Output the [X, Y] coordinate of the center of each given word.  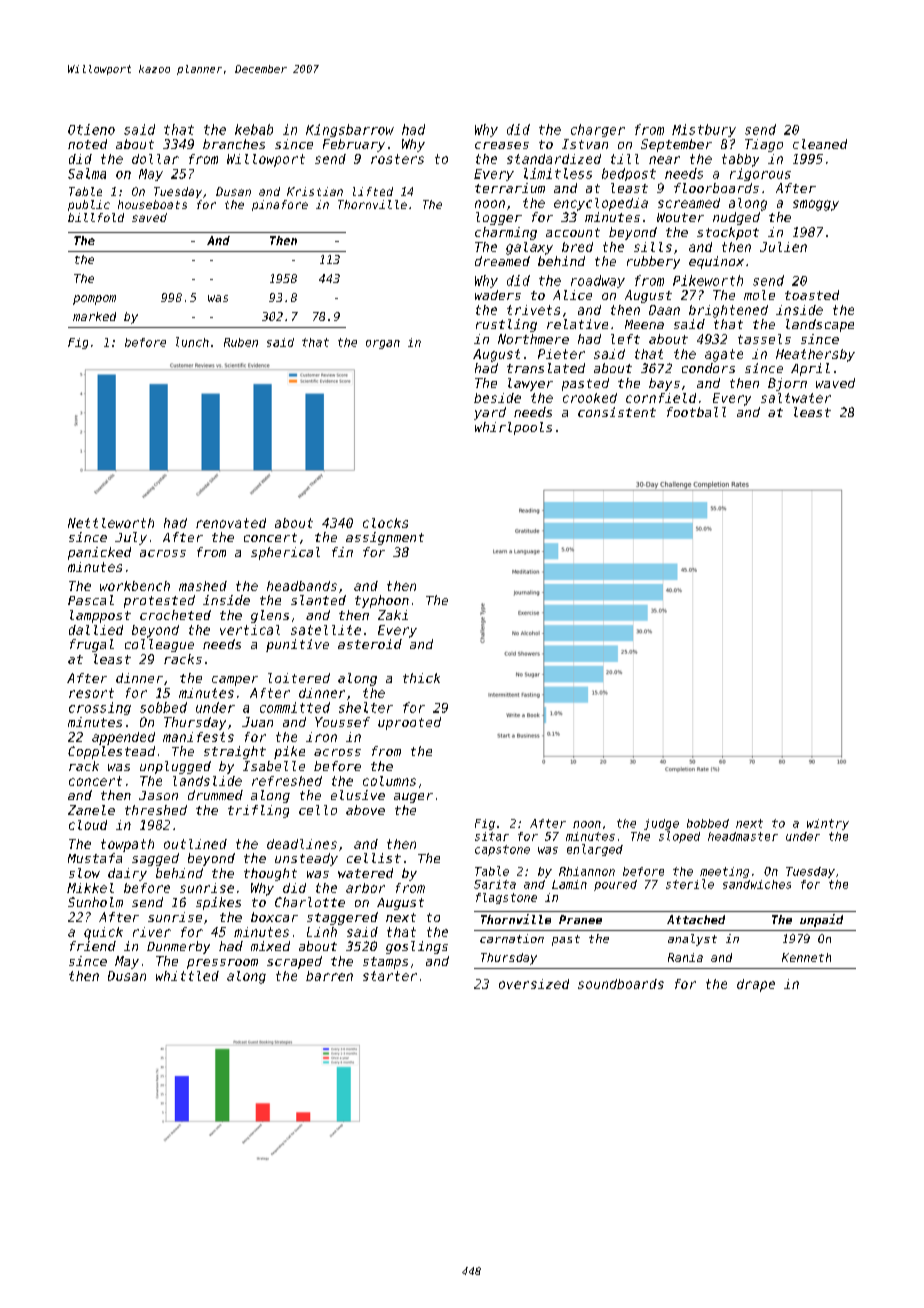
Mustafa [95, 858]
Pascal [91, 600]
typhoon [382, 601]
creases [502, 145]
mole [759, 295]
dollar [155, 159]
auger [413, 798]
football [696, 412]
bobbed [708, 823]
